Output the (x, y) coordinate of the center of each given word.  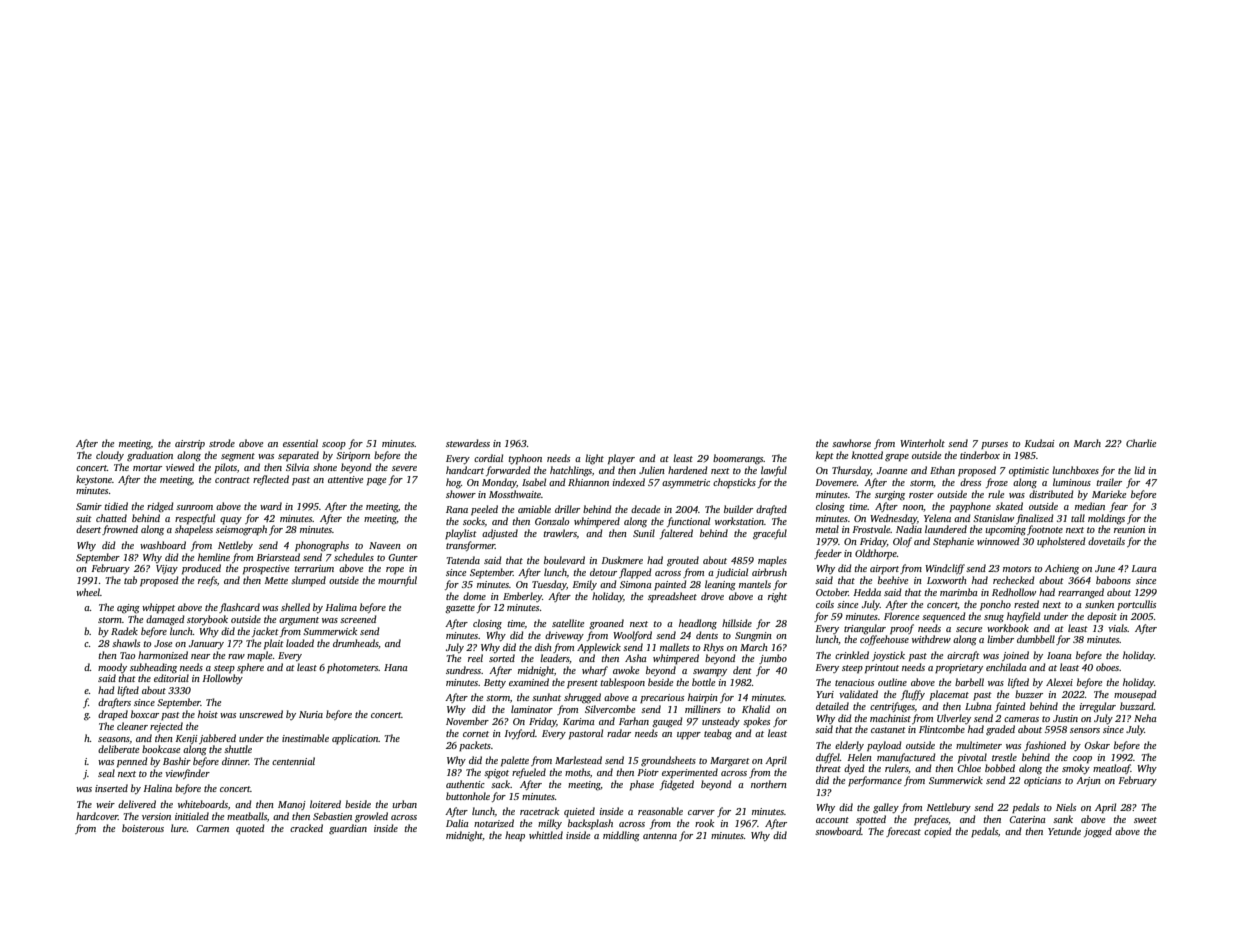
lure (179, 828)
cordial (488, 458)
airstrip (190, 444)
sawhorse (851, 443)
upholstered (1061, 542)
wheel (88, 592)
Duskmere (622, 560)
